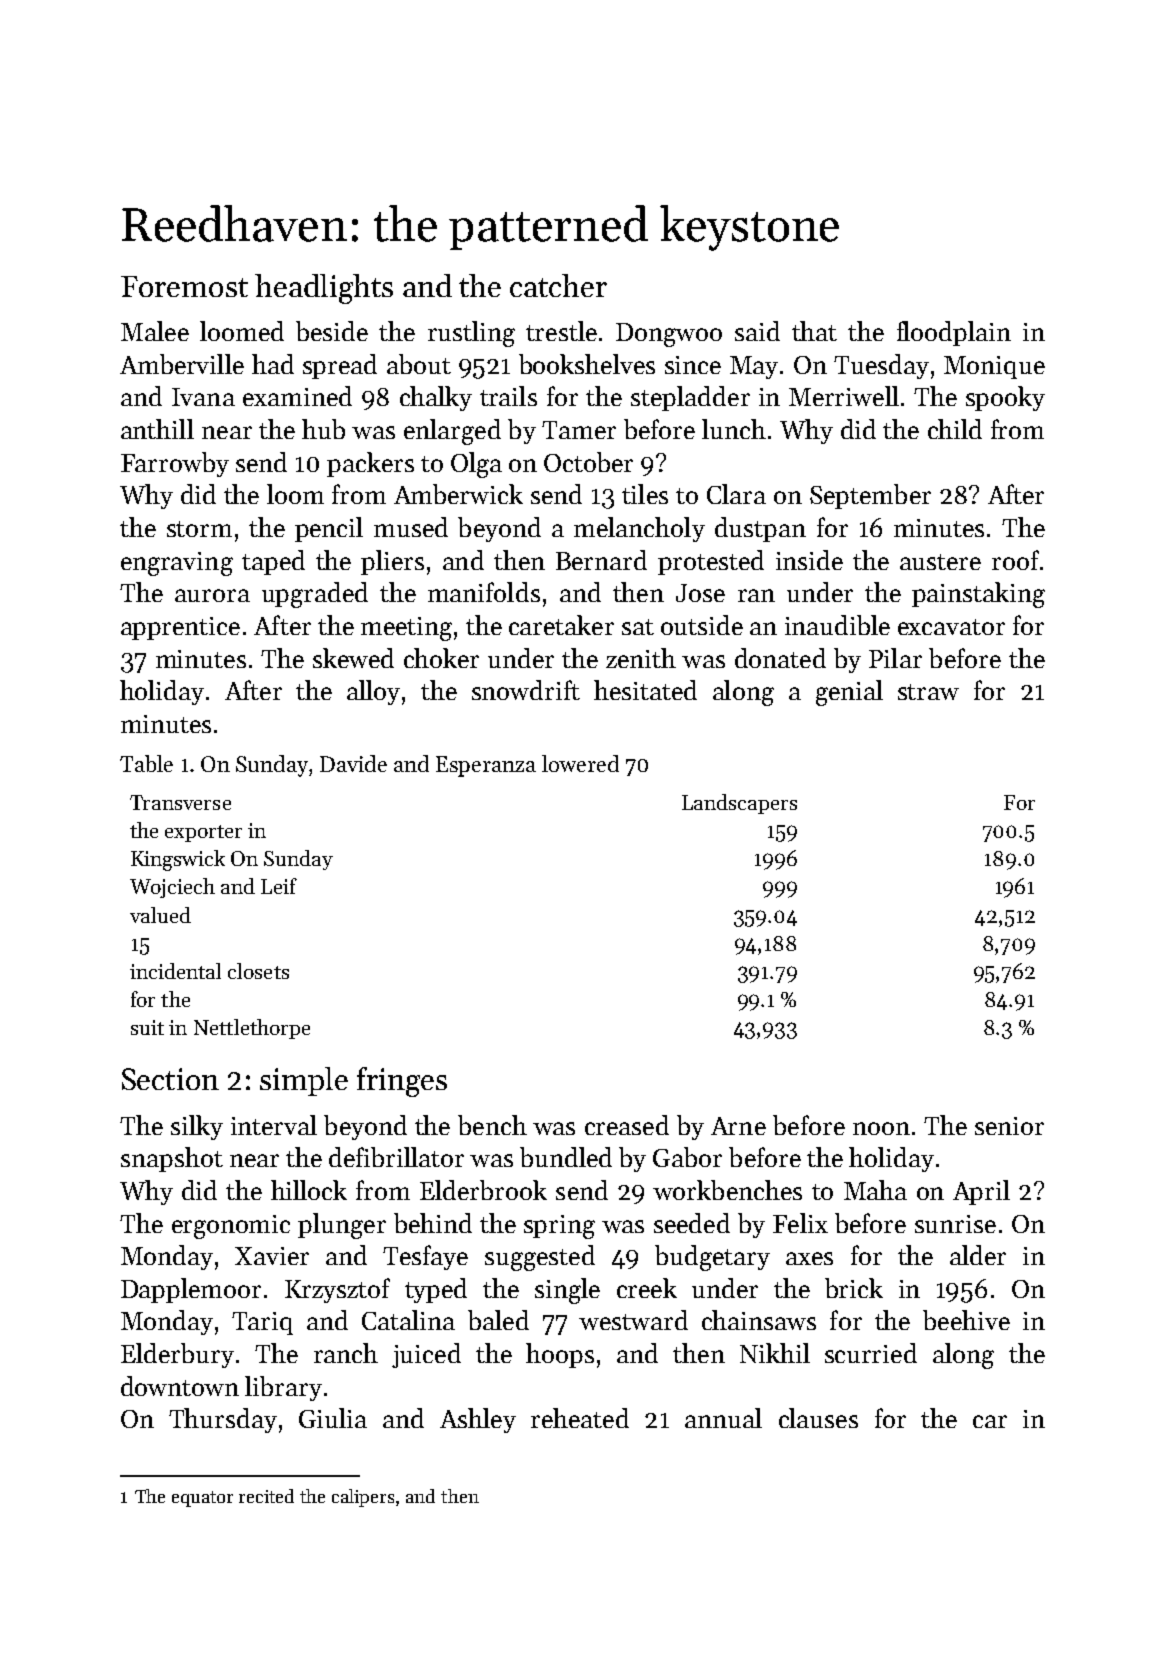 The image size is (1165, 1654). What do you see at coordinates (849, 693) in the screenshot?
I see `genial` at bounding box center [849, 693].
